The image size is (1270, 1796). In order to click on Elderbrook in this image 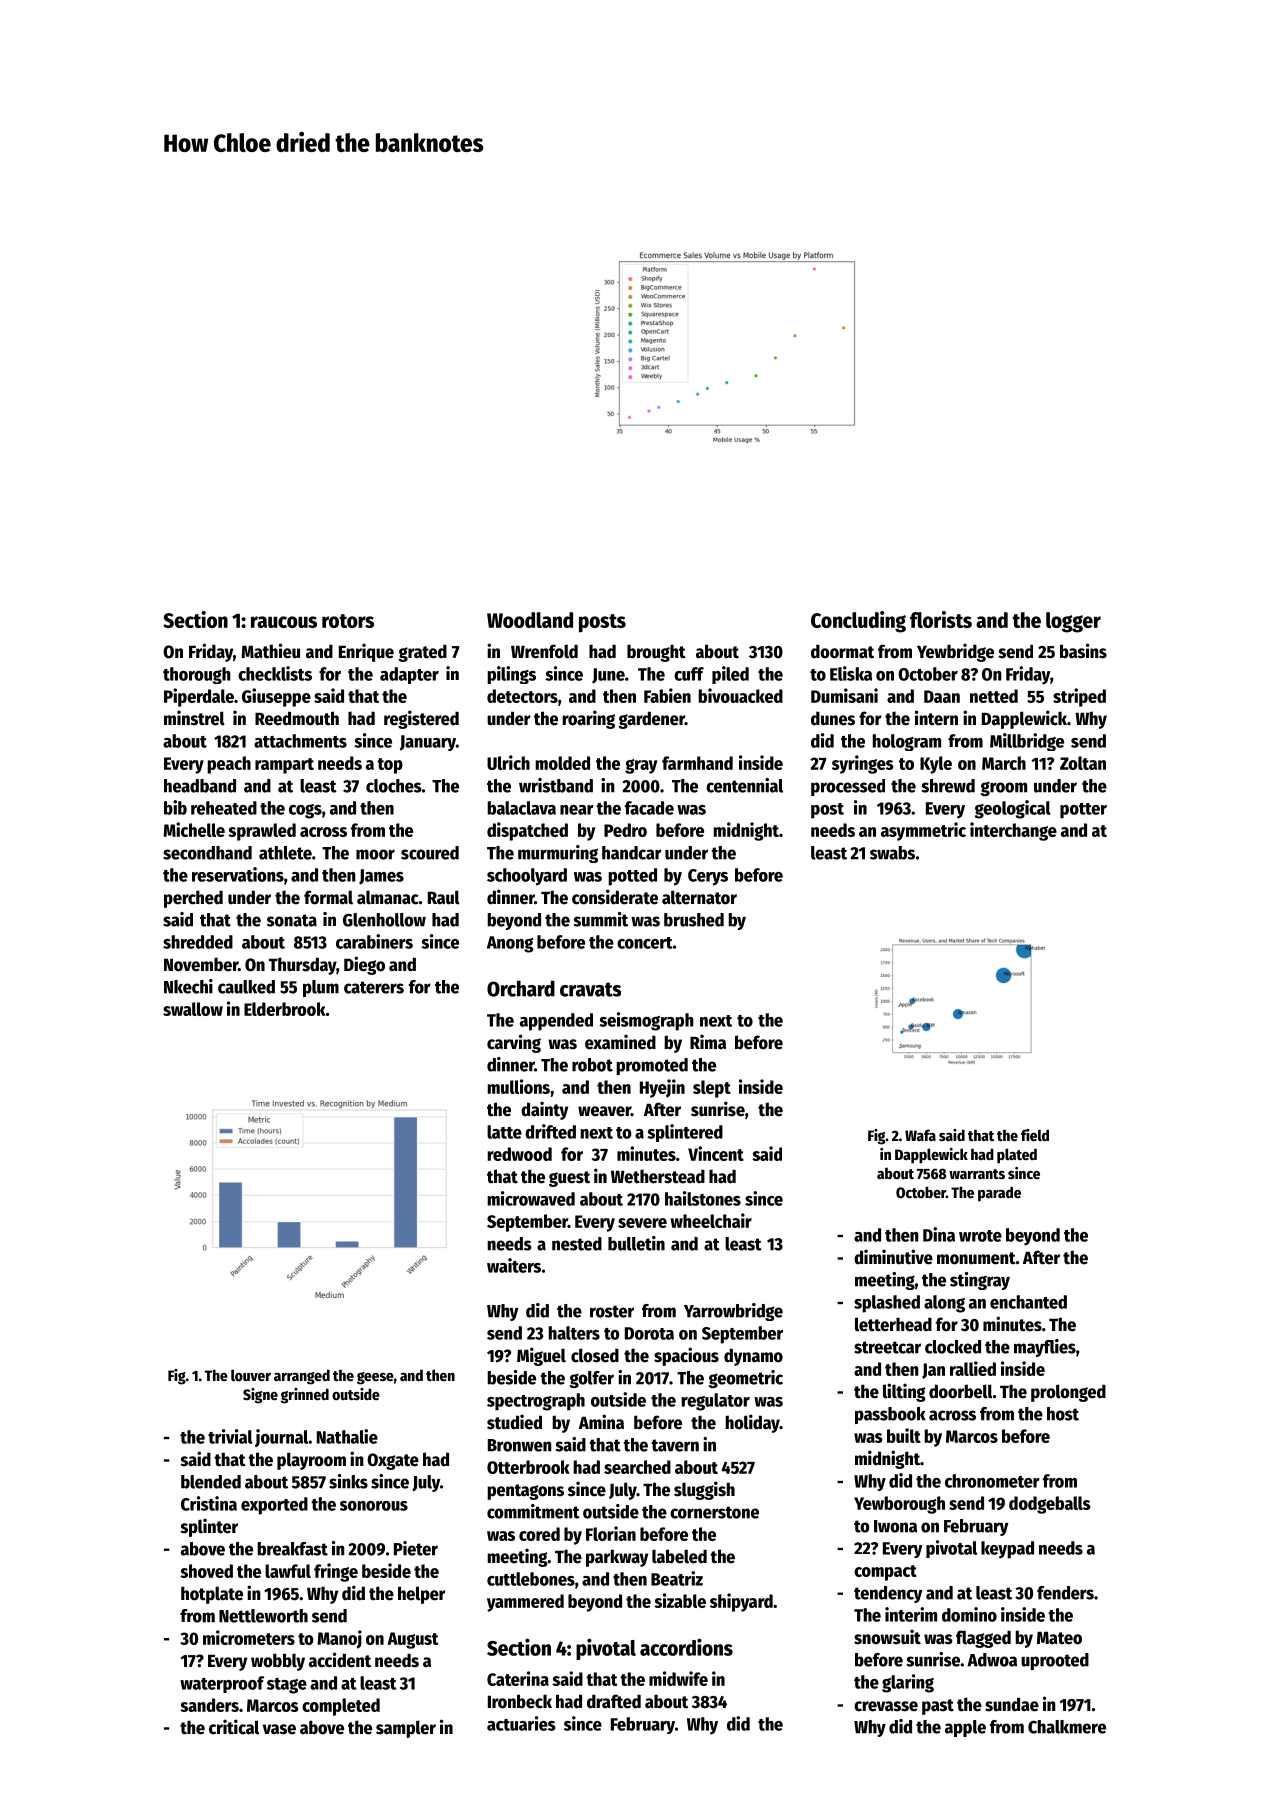, I will do `click(285, 1009)`.
